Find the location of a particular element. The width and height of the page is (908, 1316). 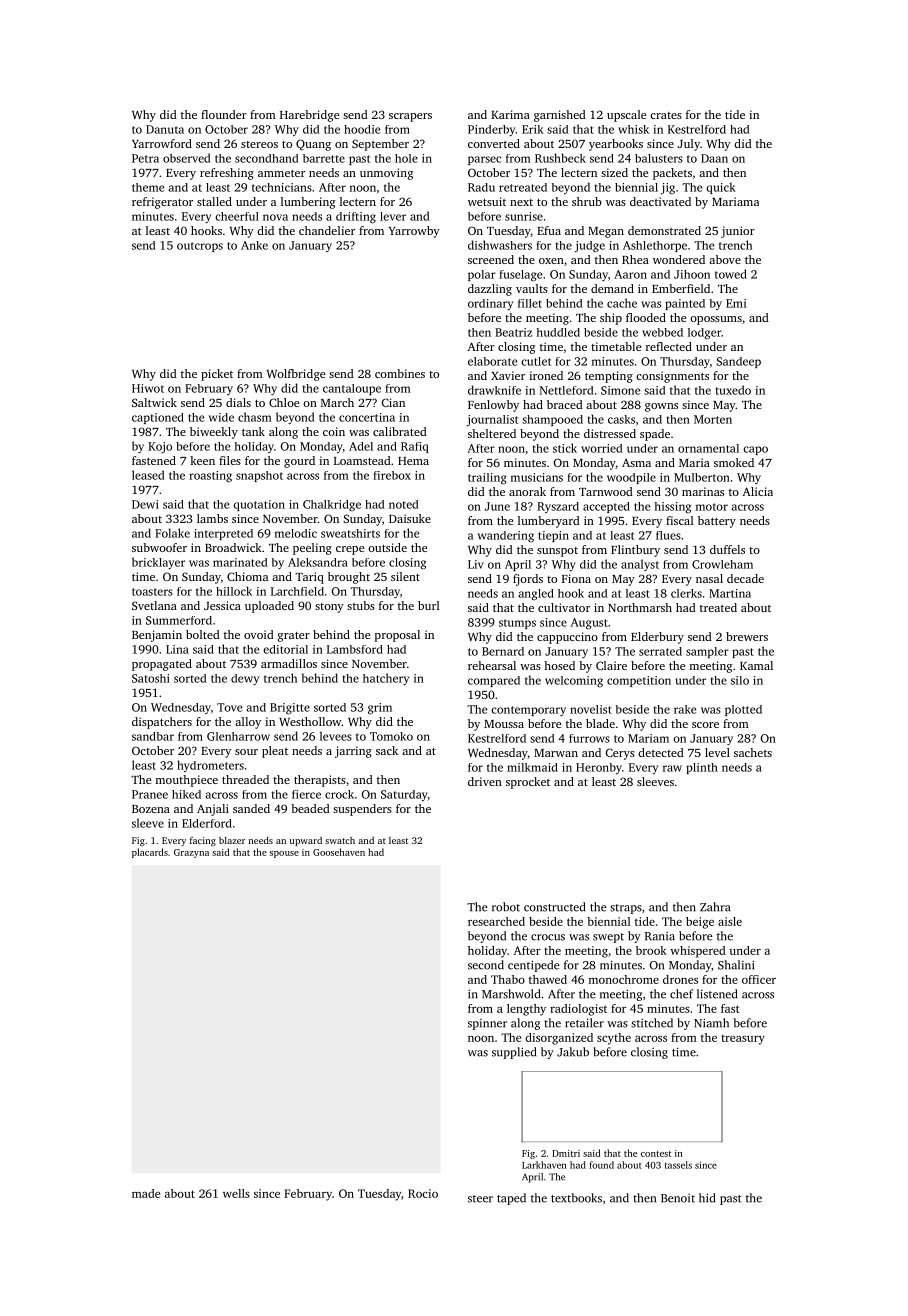

plinth is located at coordinates (702, 768).
